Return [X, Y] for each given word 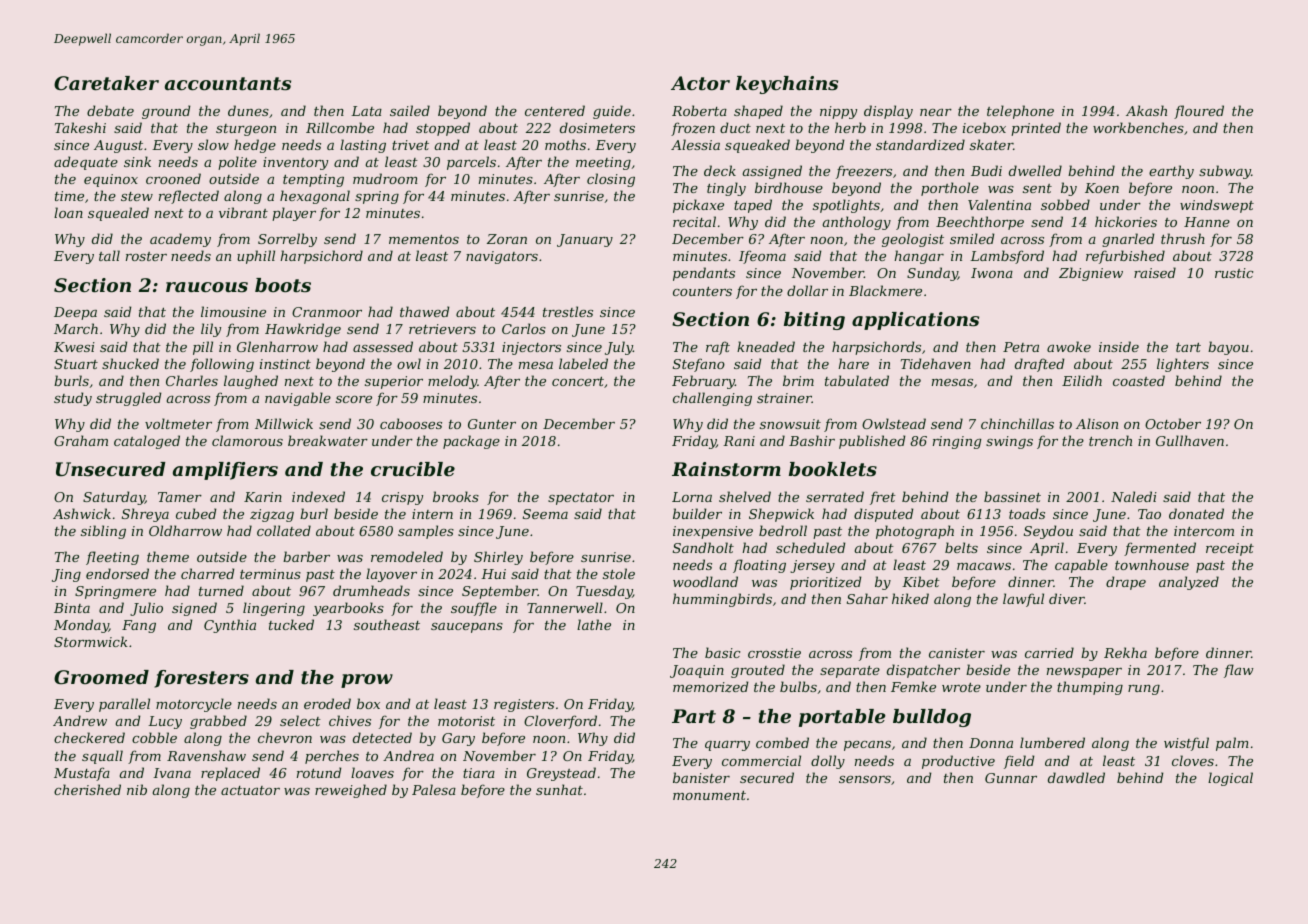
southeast [387, 624]
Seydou [1048, 532]
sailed [410, 110]
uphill [256, 257]
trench [1110, 440]
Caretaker [106, 83]
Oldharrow [185, 530]
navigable [298, 399]
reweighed [351, 791]
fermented [1160, 549]
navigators [502, 257]
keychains [787, 85]
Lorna [692, 497]
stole [619, 573]
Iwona [992, 273]
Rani [739, 441]
